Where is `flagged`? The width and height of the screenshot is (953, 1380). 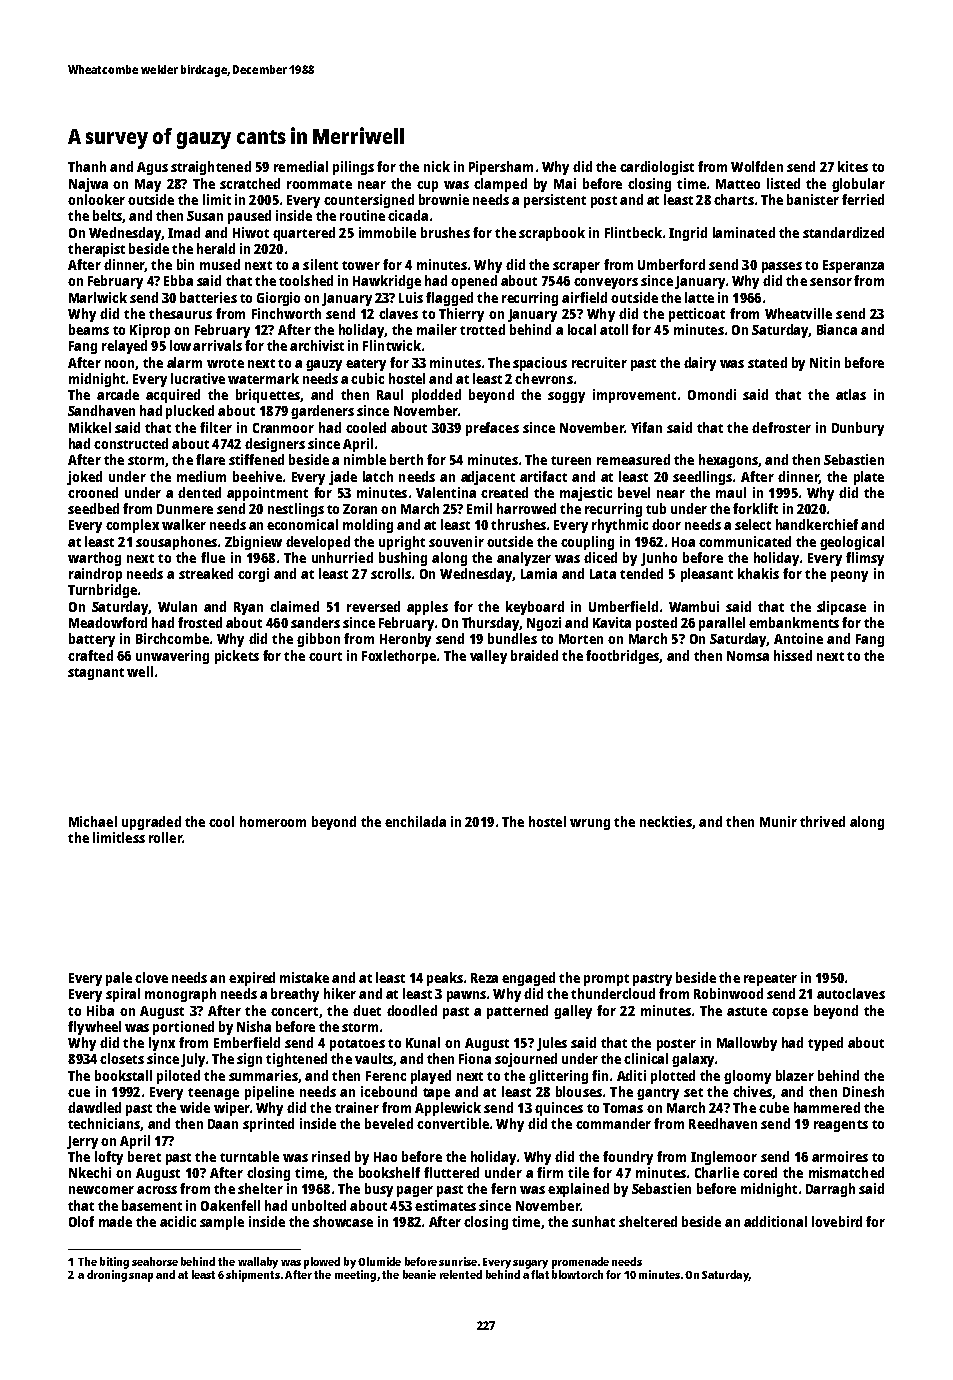
flagged is located at coordinates (449, 299).
